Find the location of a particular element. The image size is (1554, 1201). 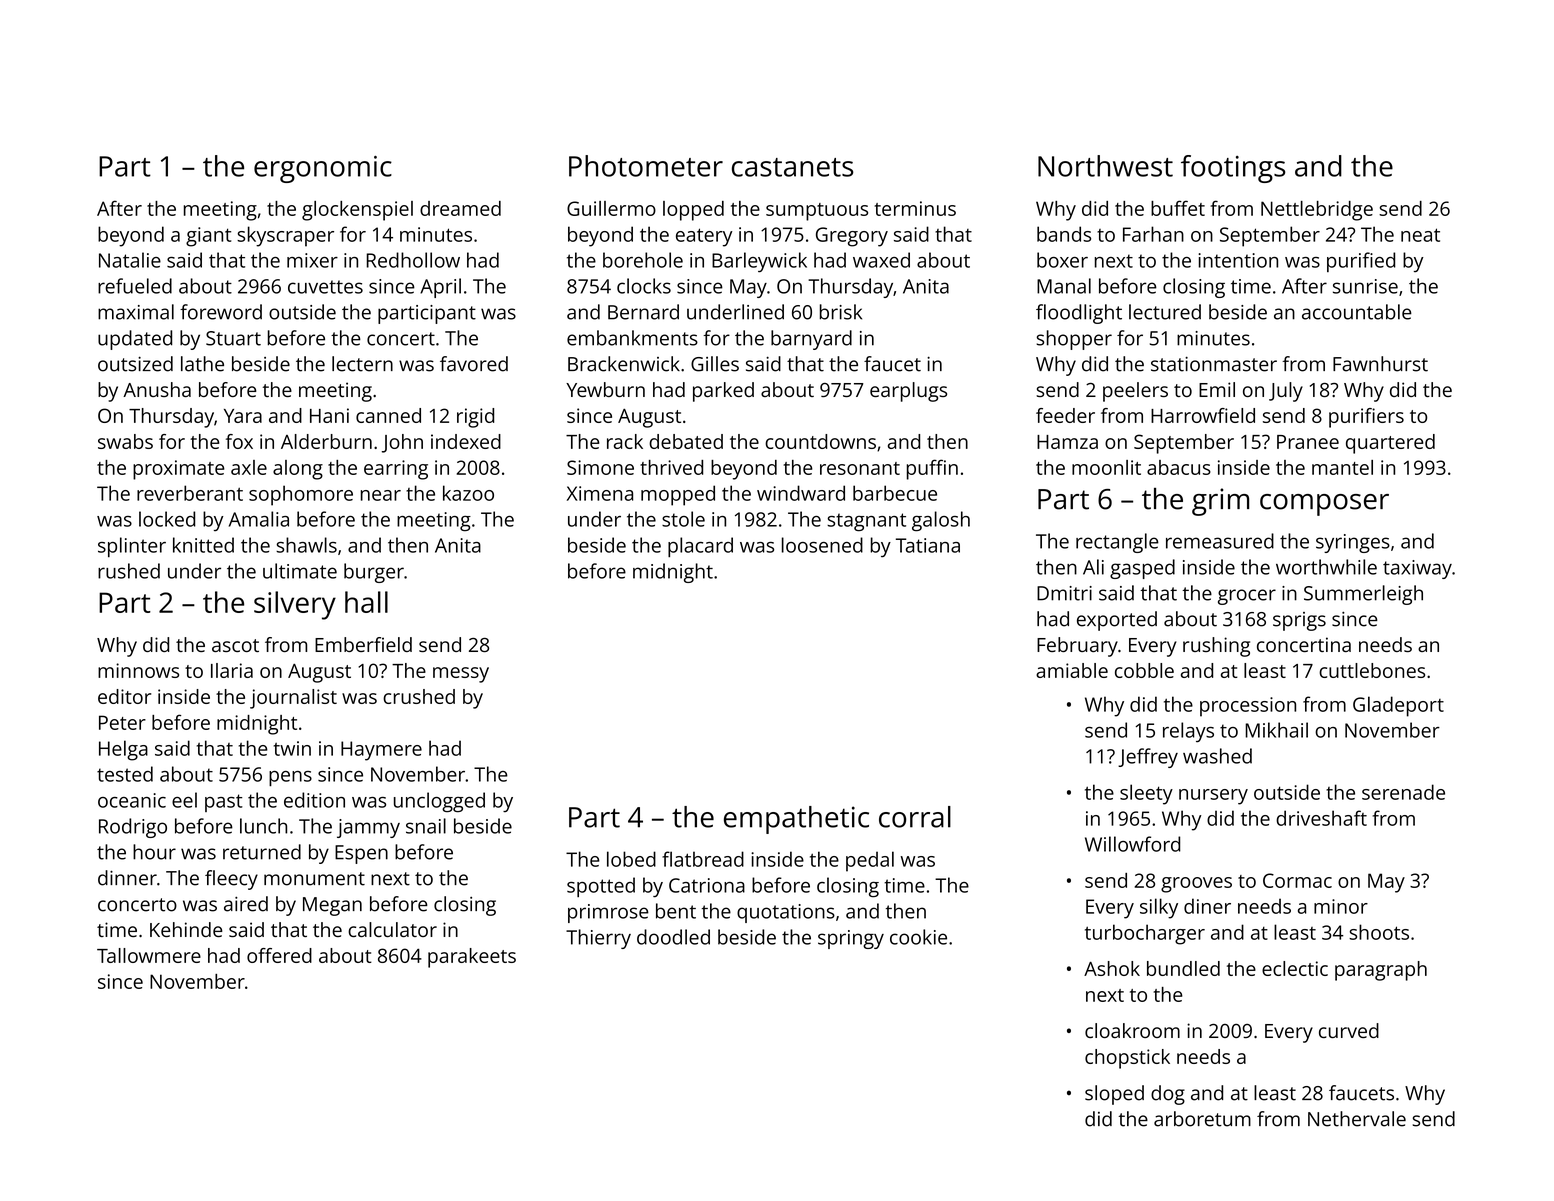

offered is located at coordinates (279, 955).
